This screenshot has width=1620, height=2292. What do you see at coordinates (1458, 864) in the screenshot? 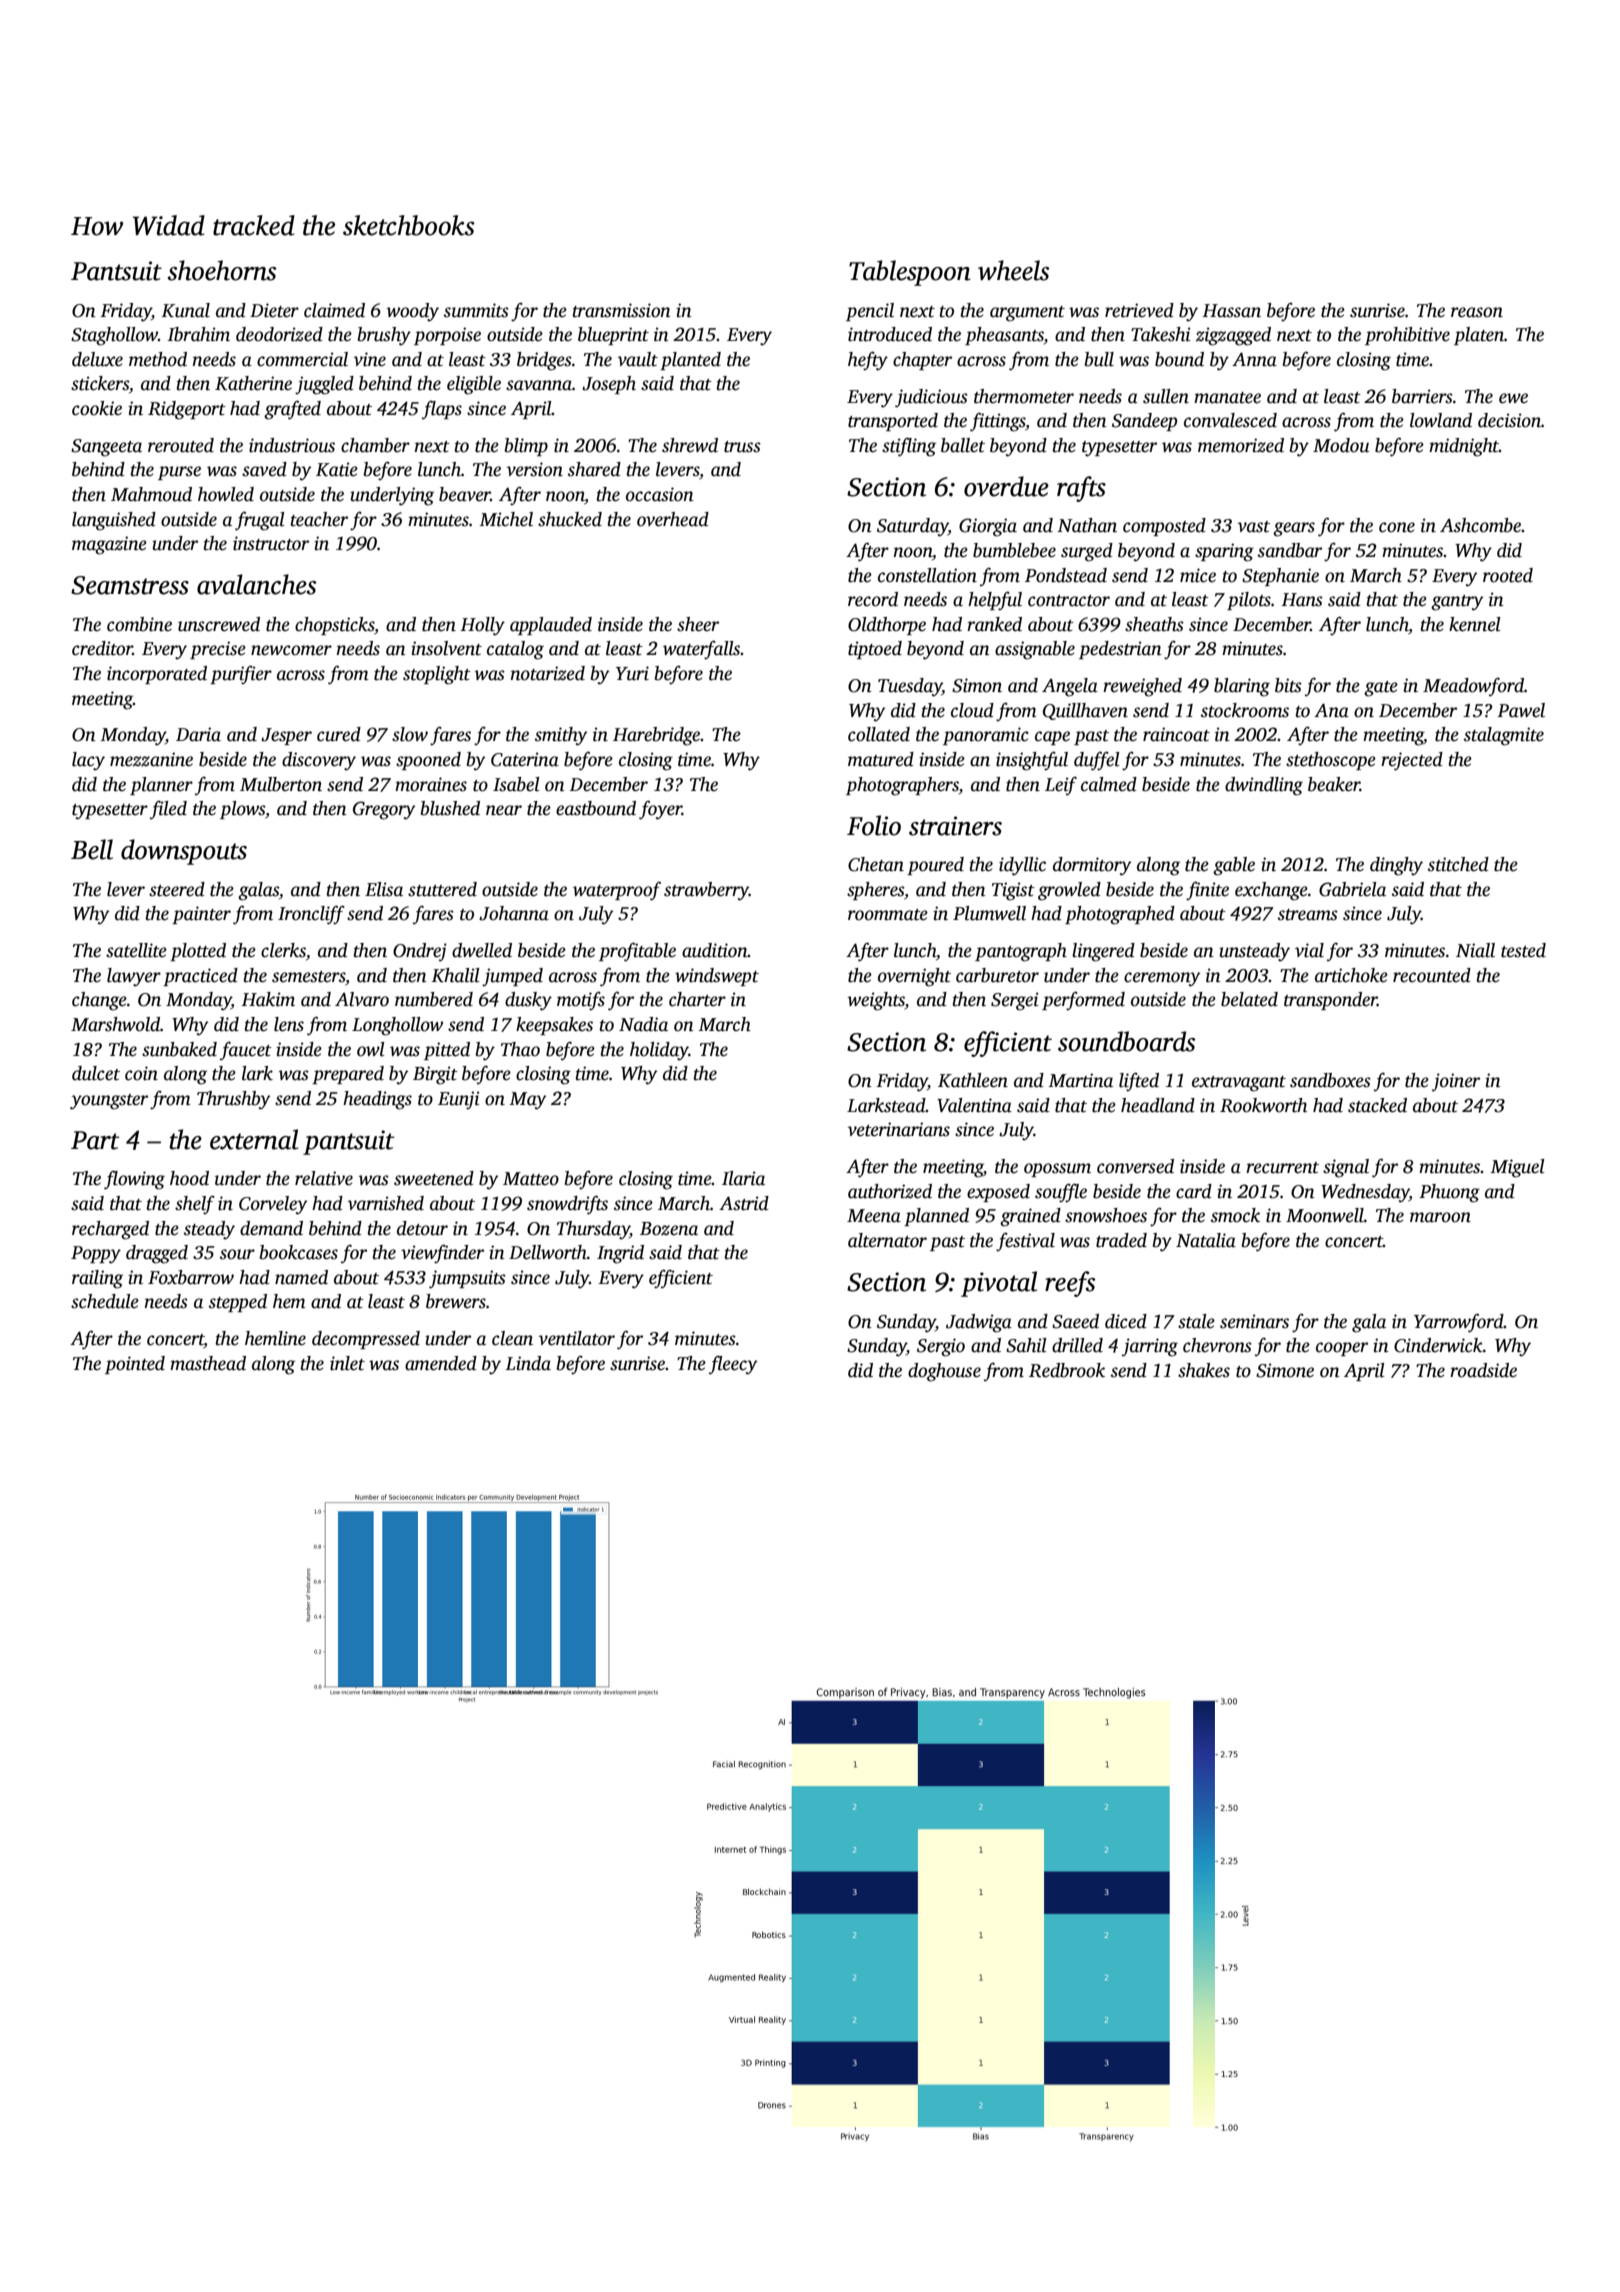
I see `stitched` at bounding box center [1458, 864].
